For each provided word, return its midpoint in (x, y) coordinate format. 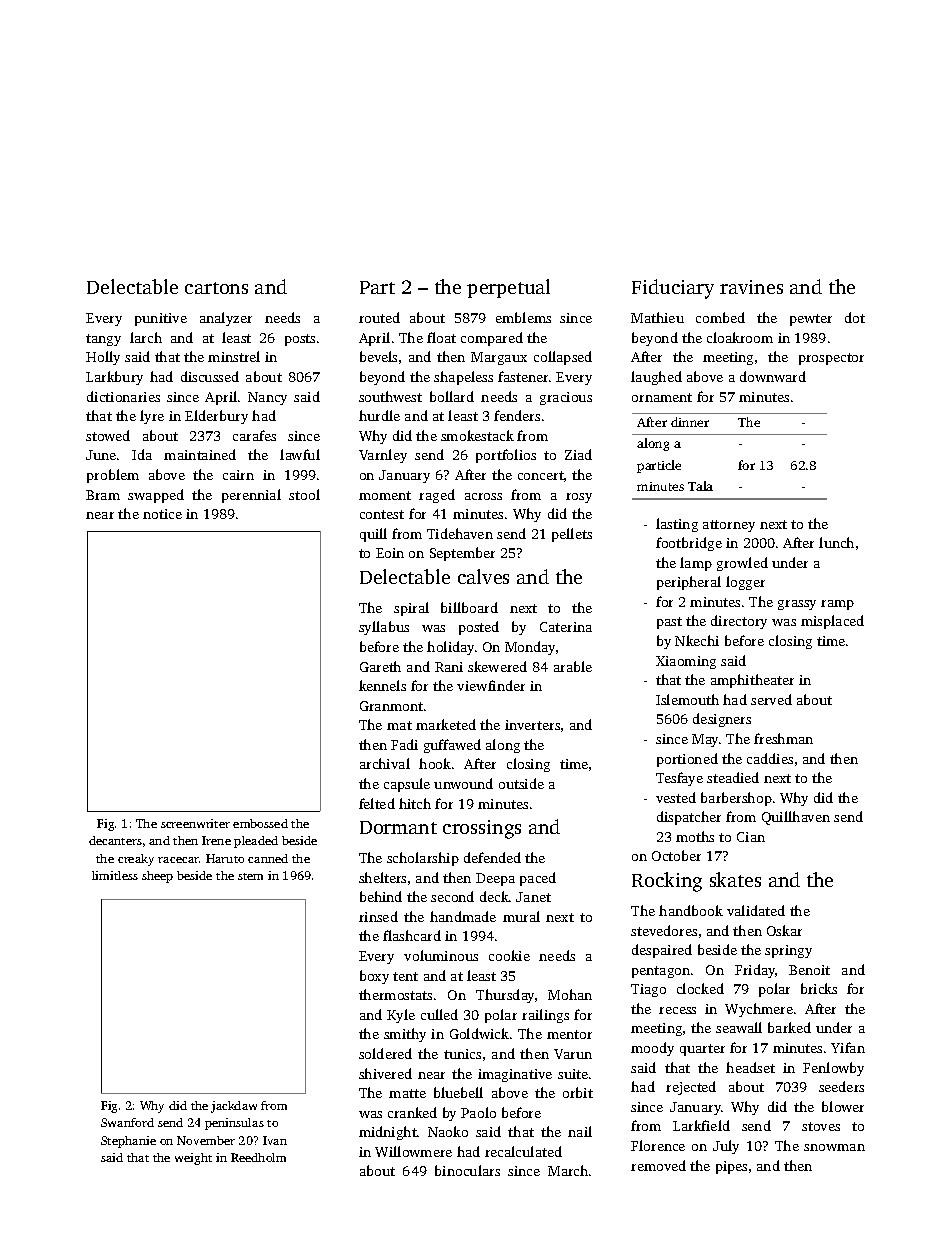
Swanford (127, 1122)
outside (521, 783)
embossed (260, 823)
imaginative (515, 1075)
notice (162, 514)
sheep (157, 877)
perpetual (508, 288)
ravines (751, 287)
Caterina (566, 627)
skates (735, 879)
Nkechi (697, 640)
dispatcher (689, 818)
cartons (216, 288)
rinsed (378, 916)
